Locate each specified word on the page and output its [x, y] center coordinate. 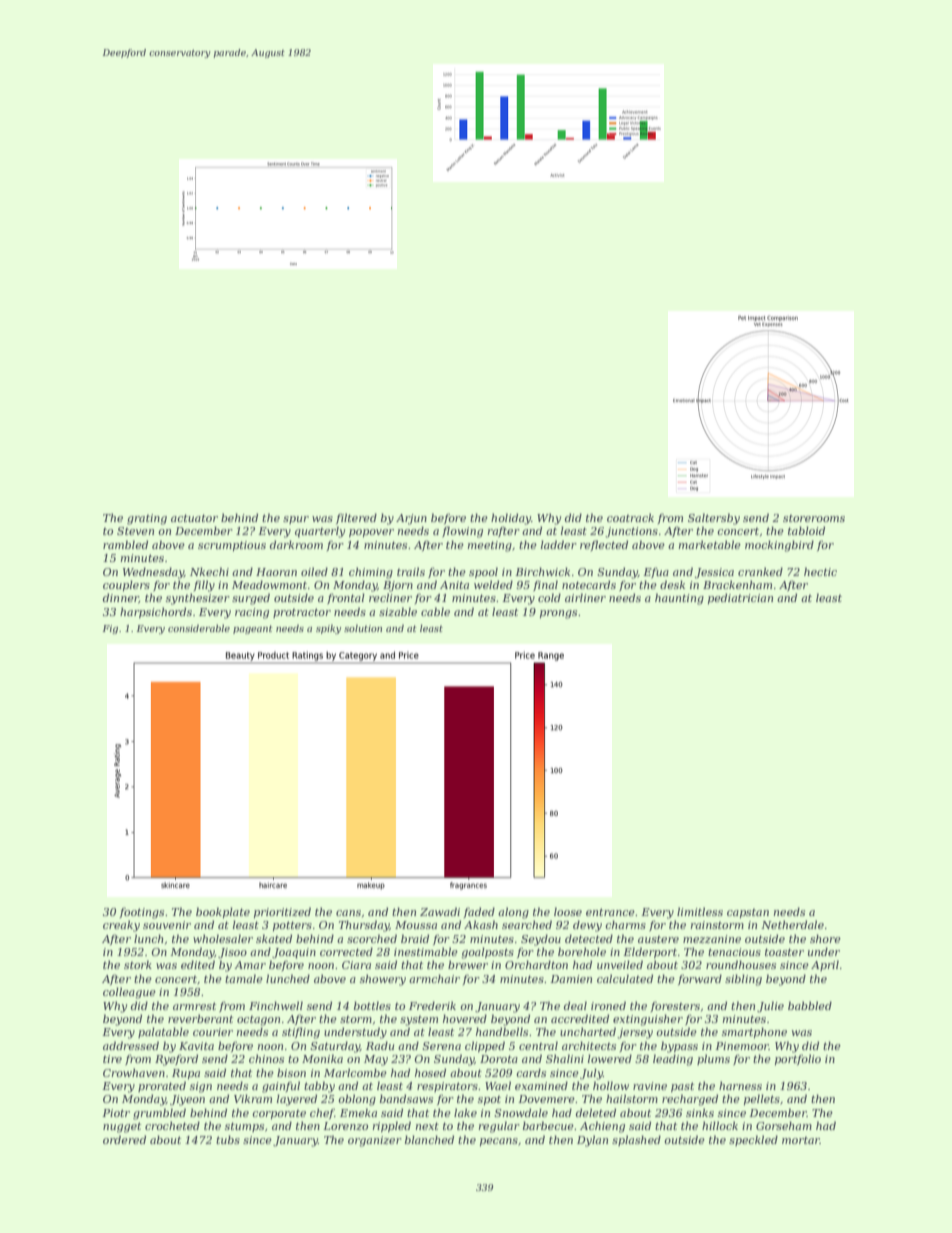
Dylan [592, 1141]
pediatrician [740, 598]
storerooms [814, 518]
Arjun [411, 519]
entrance [610, 912]
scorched [372, 938]
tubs [228, 1139]
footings [142, 913]
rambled [125, 544]
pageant [253, 629]
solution [363, 628]
